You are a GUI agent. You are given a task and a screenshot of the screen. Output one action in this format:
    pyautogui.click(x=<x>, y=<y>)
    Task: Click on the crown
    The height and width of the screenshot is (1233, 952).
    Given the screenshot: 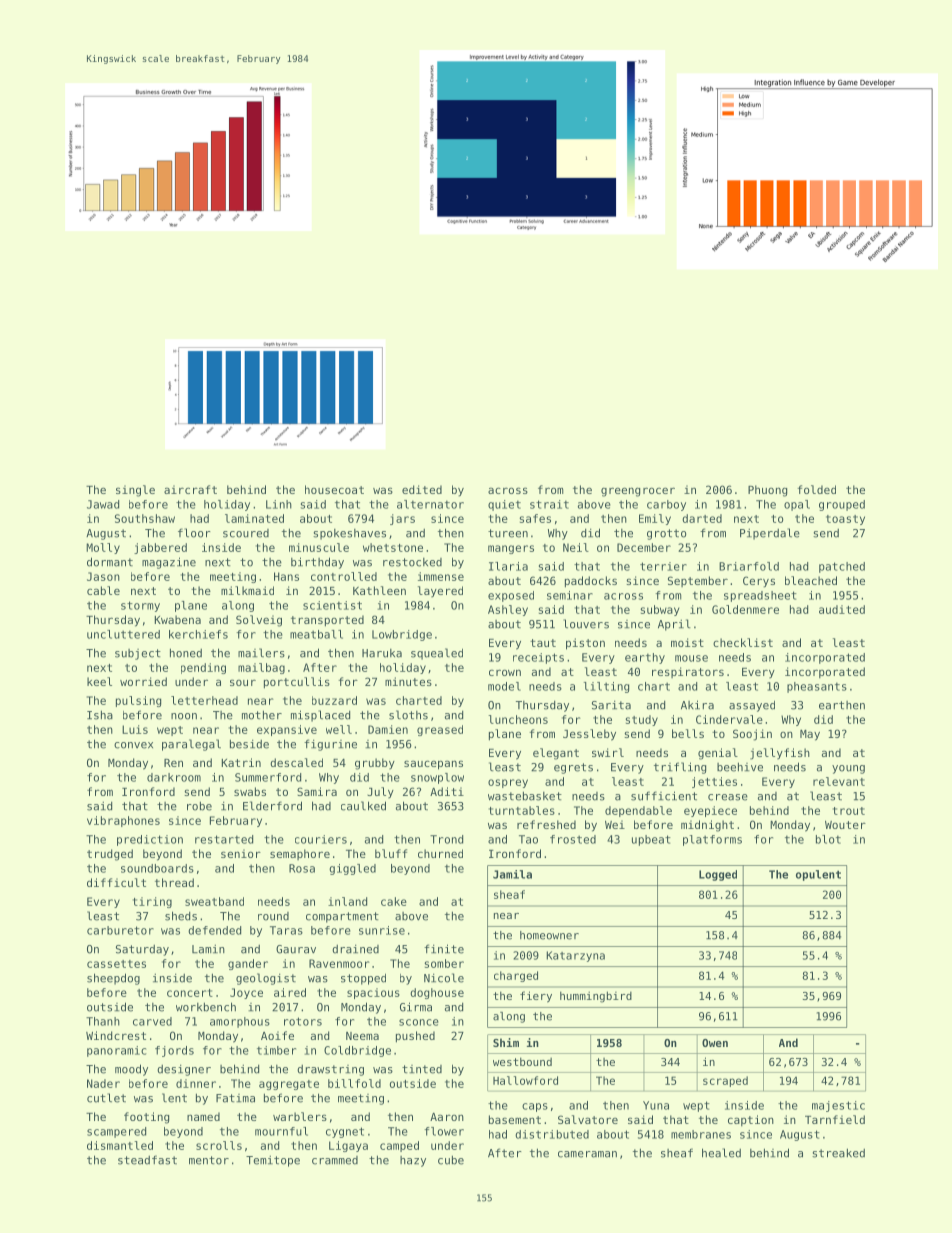 What is the action you would take?
    pyautogui.click(x=505, y=672)
